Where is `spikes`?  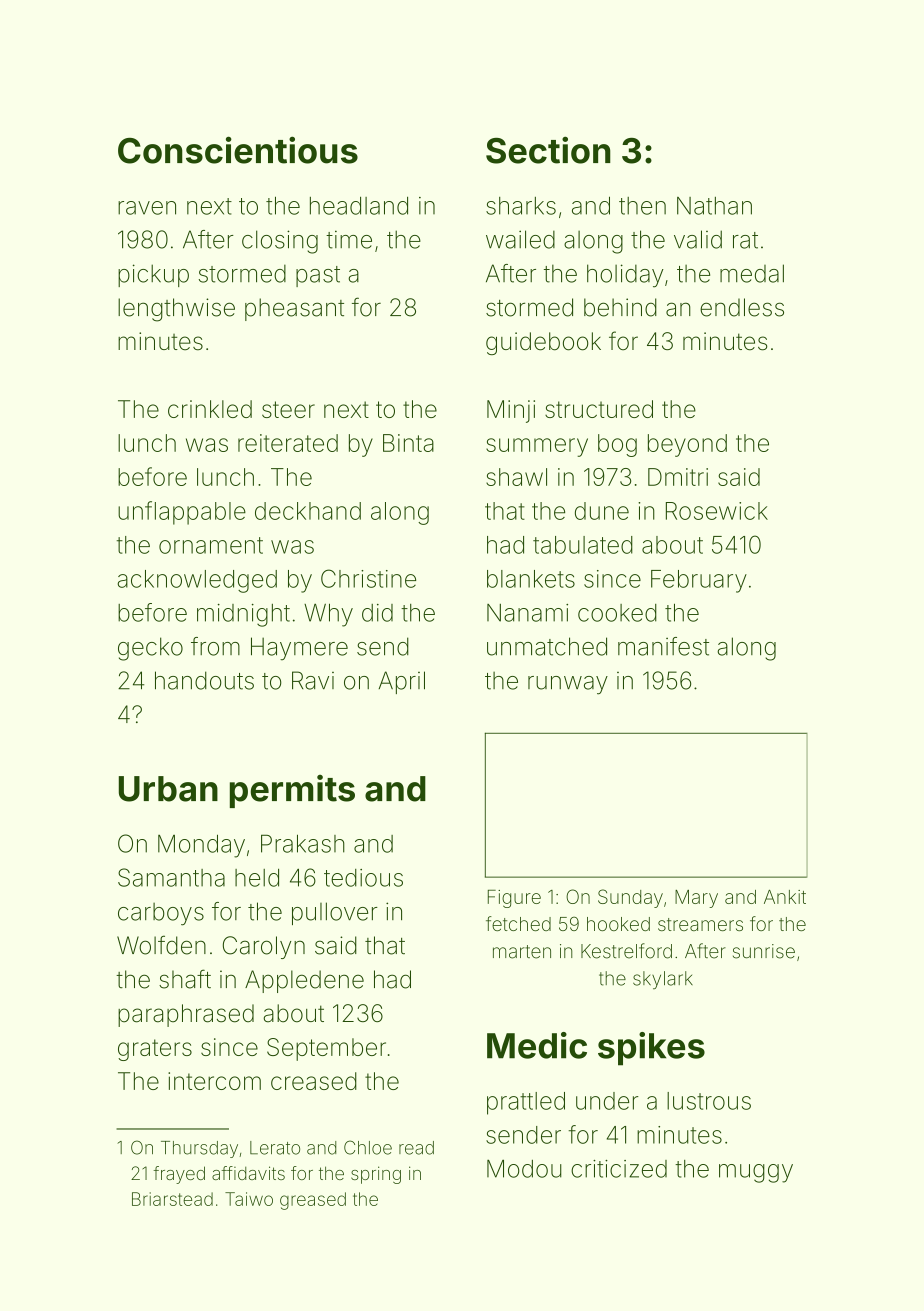
spikes is located at coordinates (651, 1049).
